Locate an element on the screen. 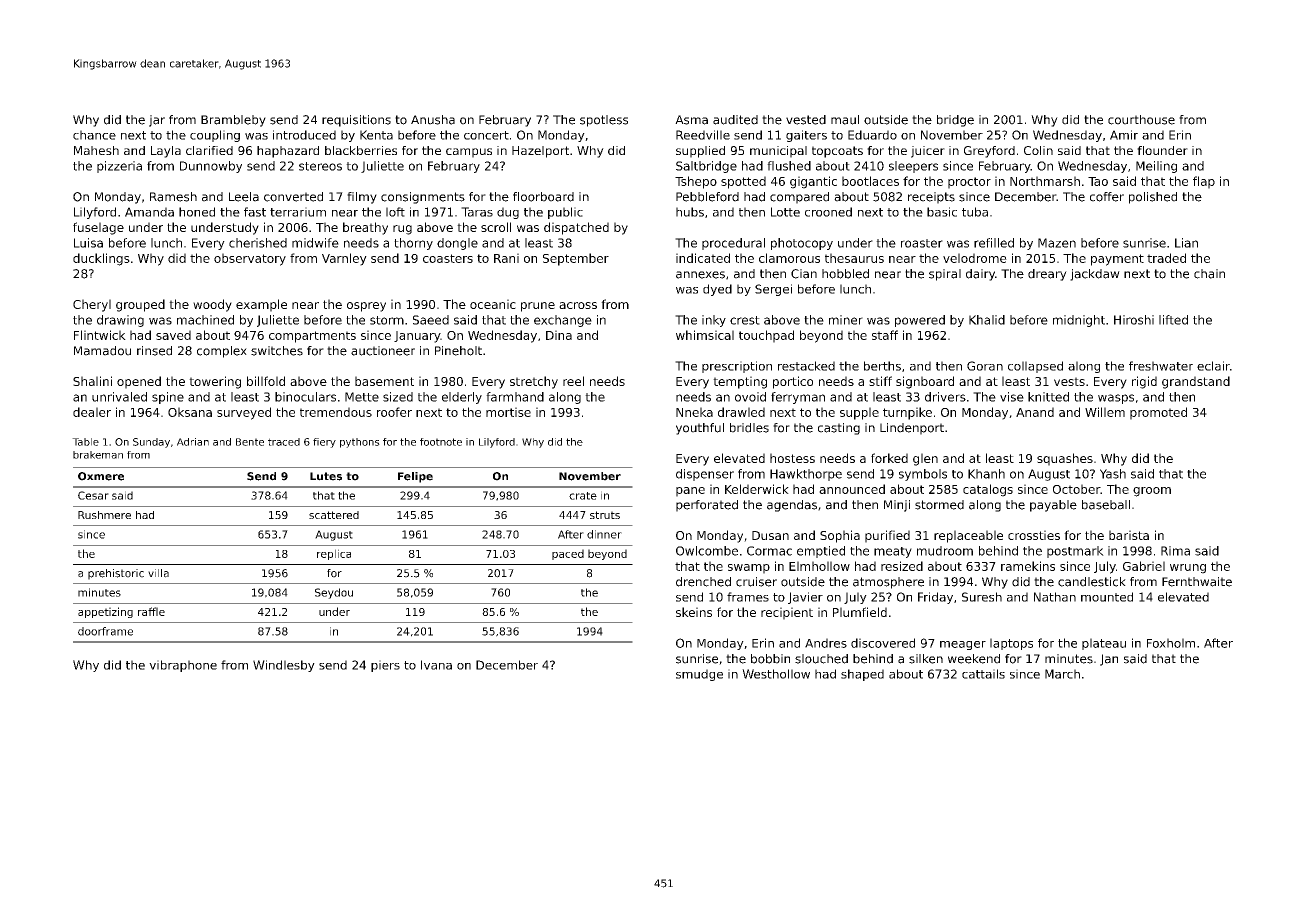  shaped is located at coordinates (862, 675).
